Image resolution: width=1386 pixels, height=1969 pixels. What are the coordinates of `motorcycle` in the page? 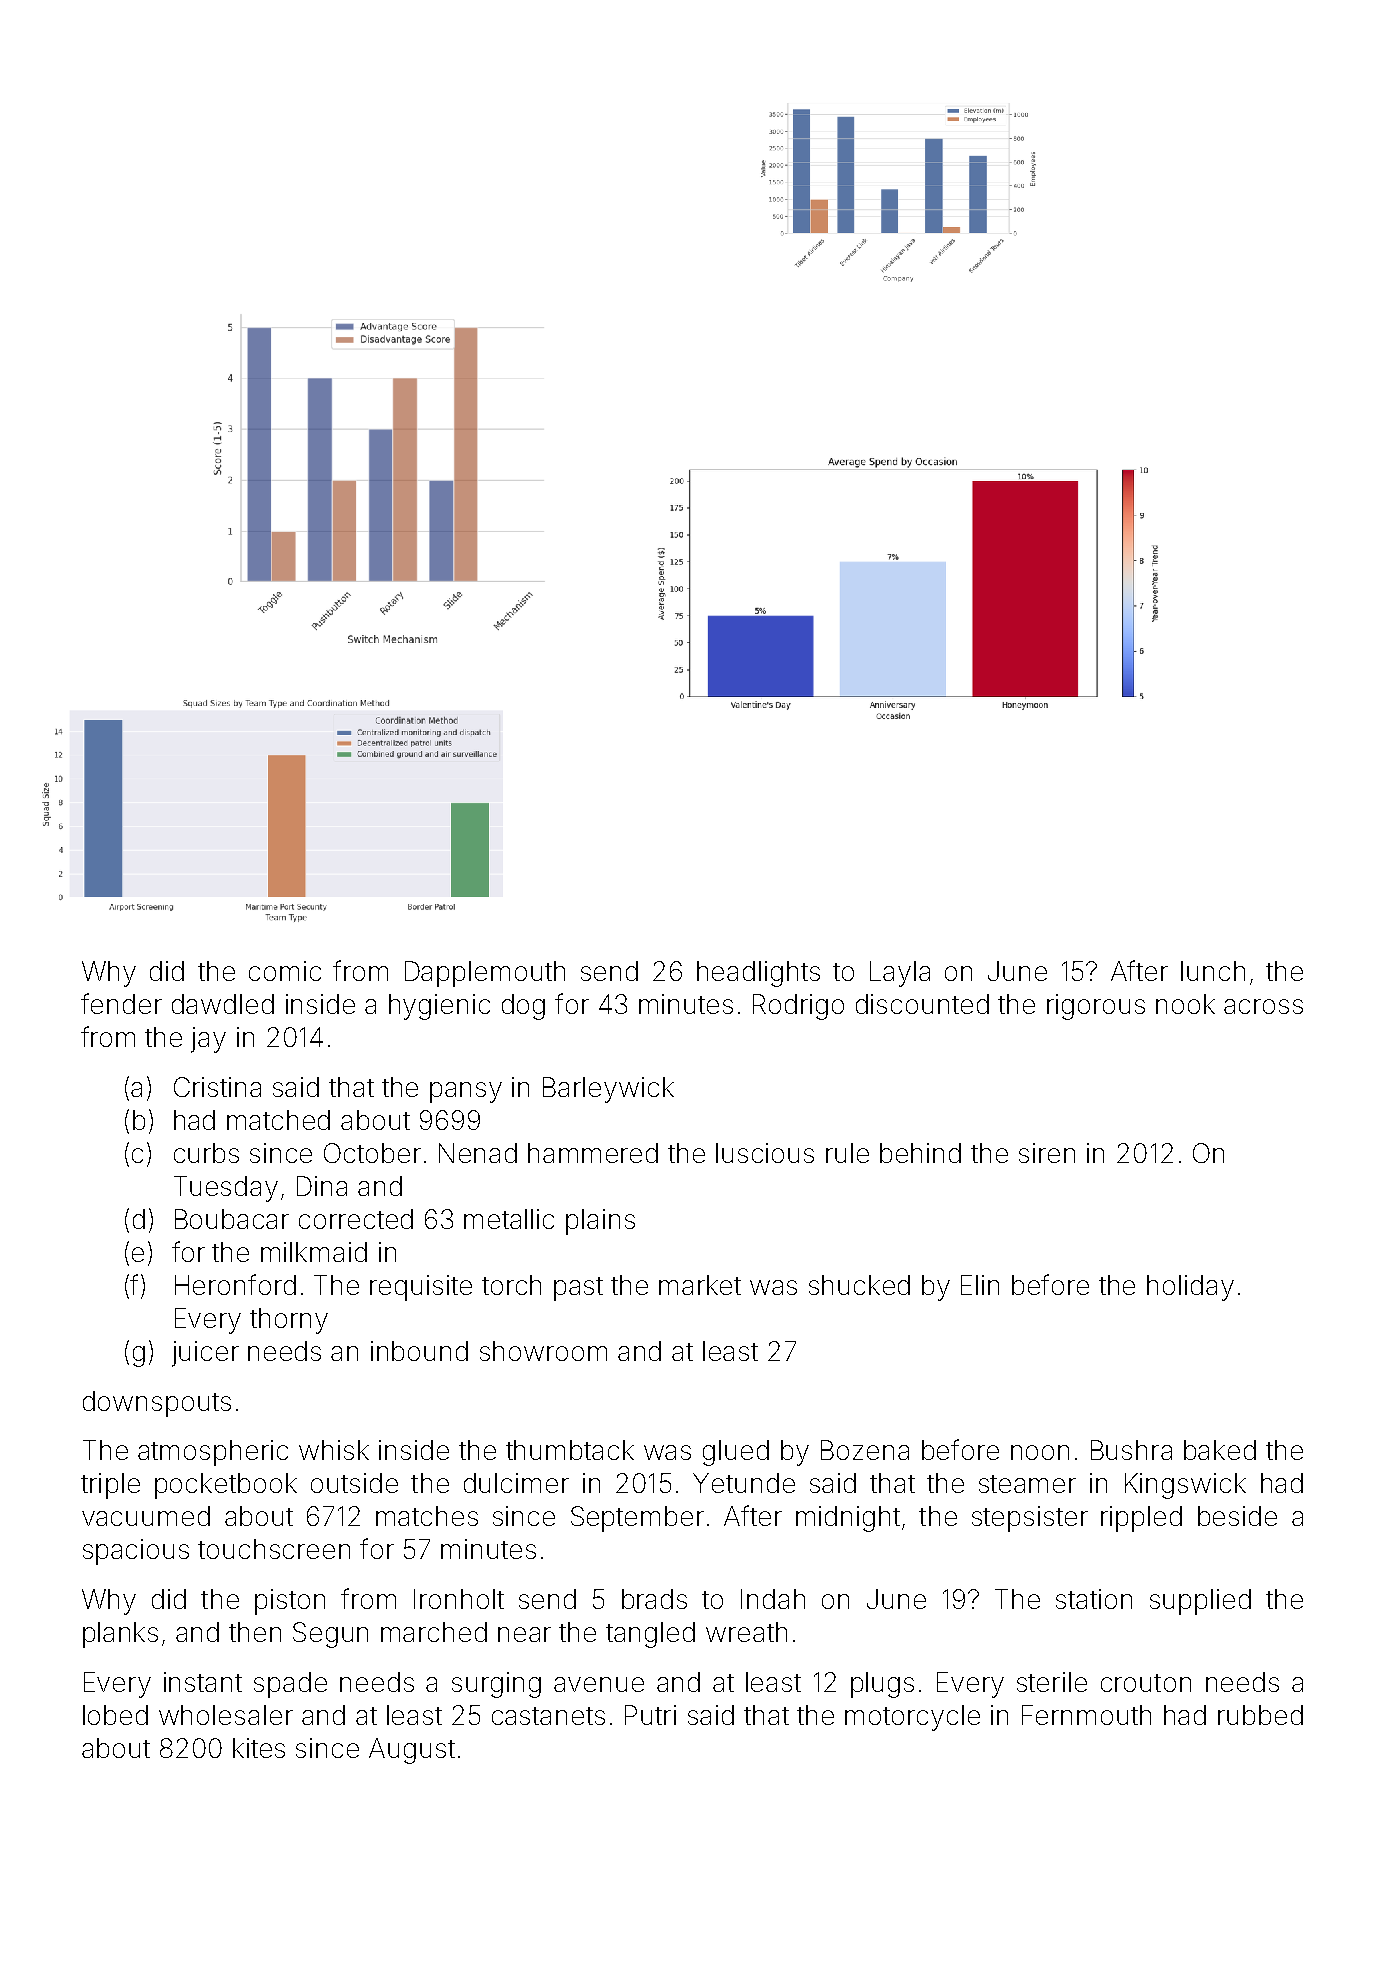 It's located at (912, 1718).
